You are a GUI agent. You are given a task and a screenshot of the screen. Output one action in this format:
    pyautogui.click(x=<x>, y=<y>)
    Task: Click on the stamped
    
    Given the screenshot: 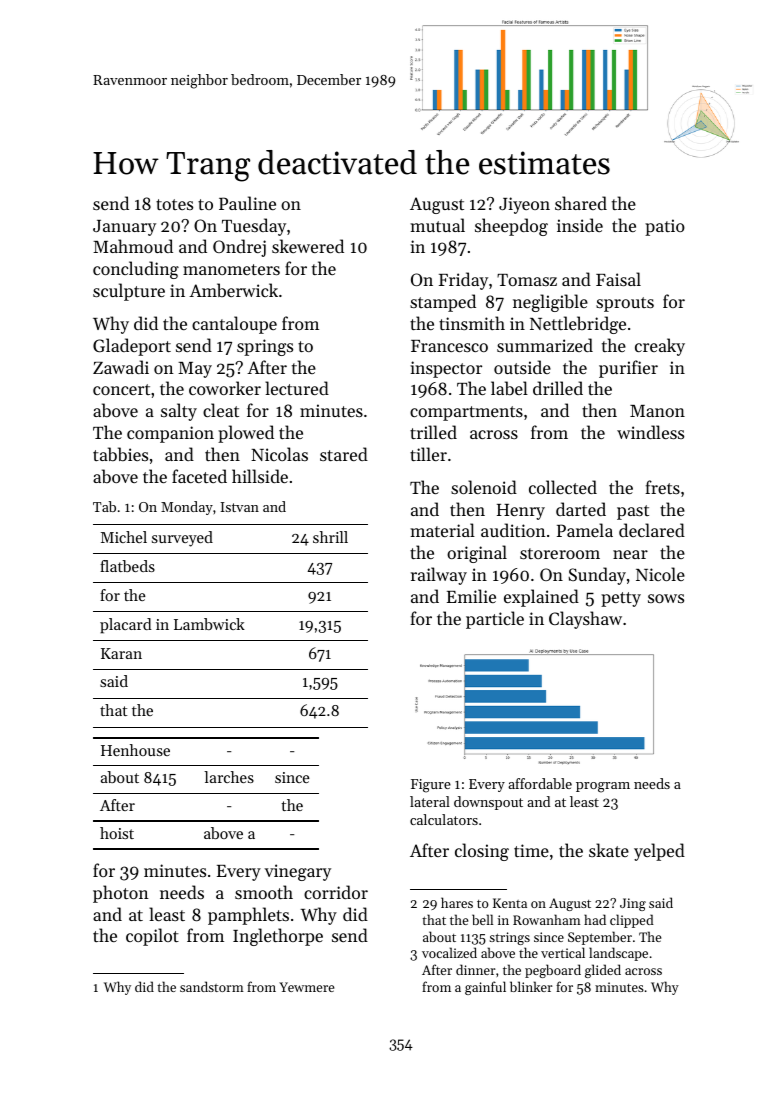 What is the action you would take?
    pyautogui.click(x=443, y=303)
